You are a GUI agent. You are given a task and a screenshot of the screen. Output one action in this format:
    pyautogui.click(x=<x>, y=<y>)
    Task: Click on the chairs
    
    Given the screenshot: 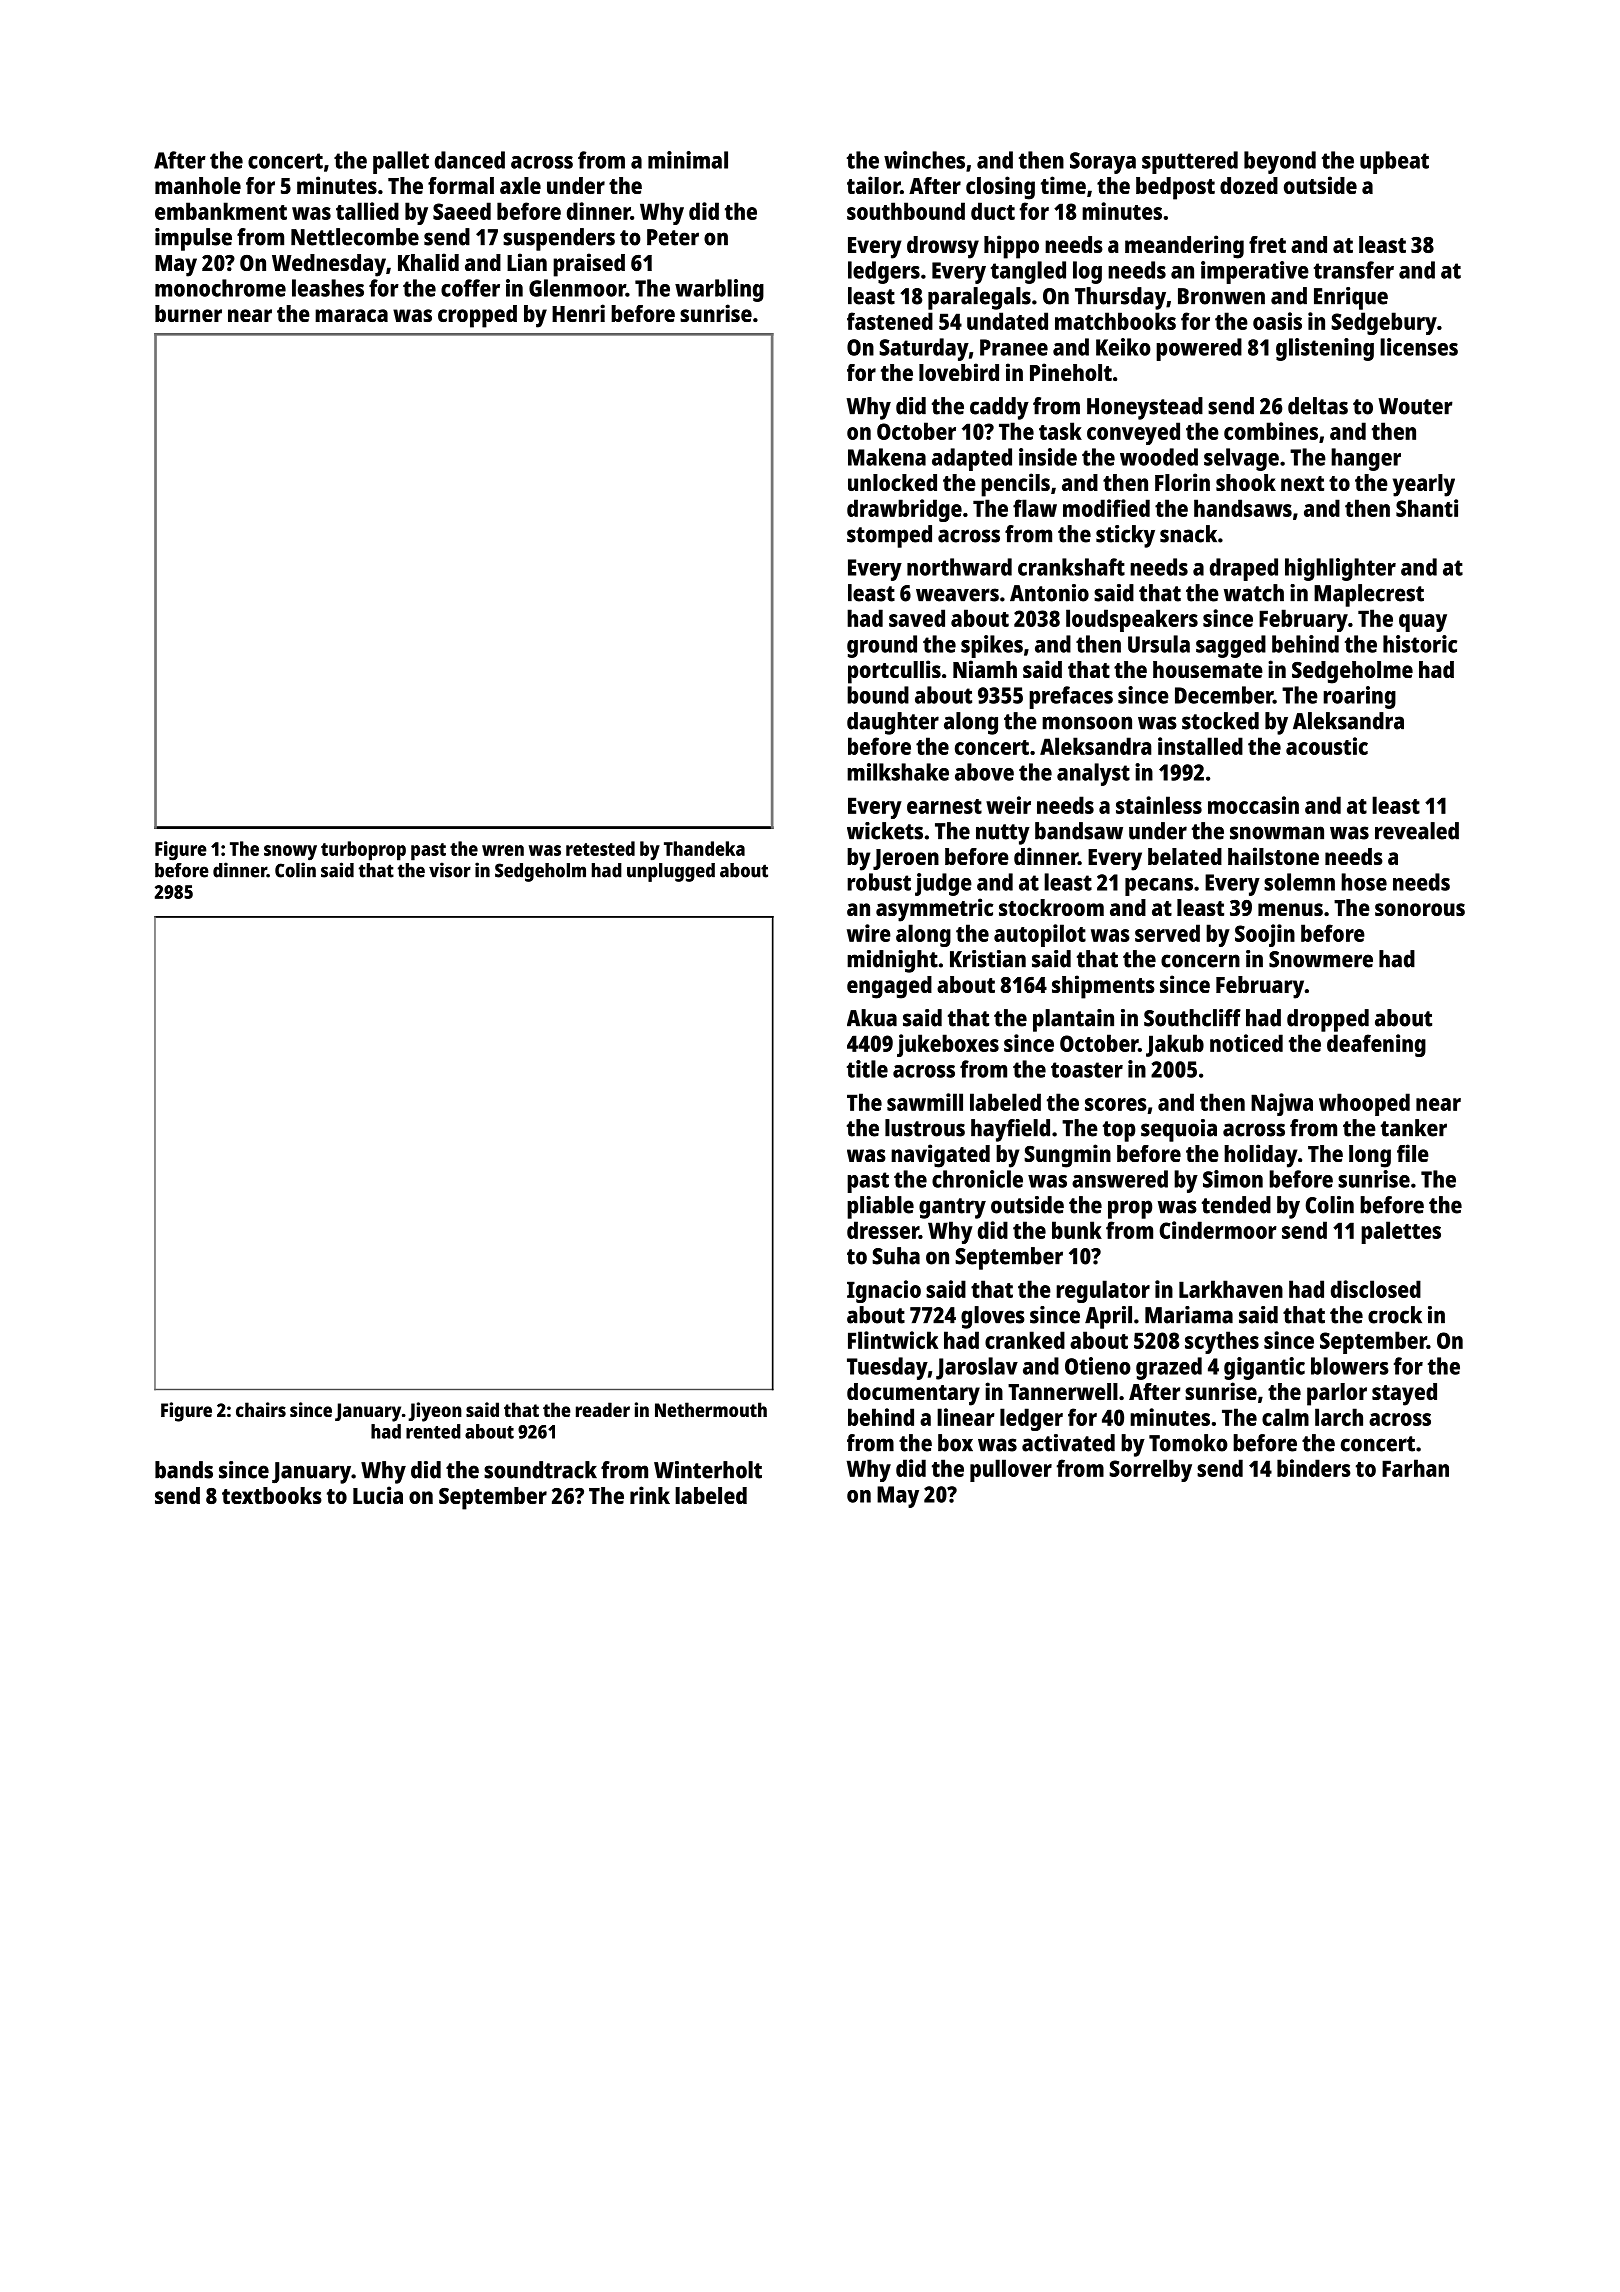 What is the action you would take?
    pyautogui.click(x=261, y=1409)
